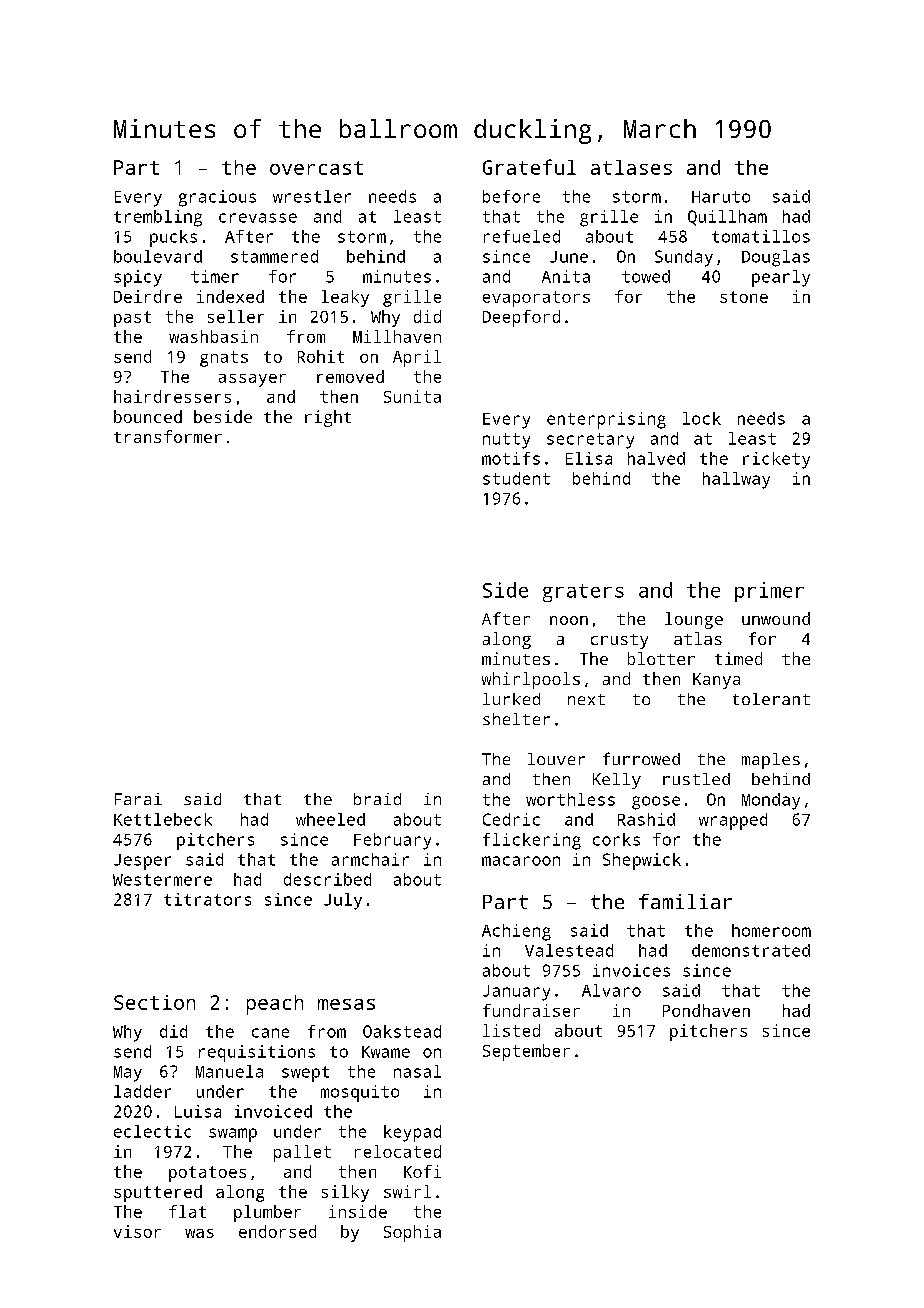  Describe the element at coordinates (412, 1233) in the screenshot. I see `Sophia` at that location.
